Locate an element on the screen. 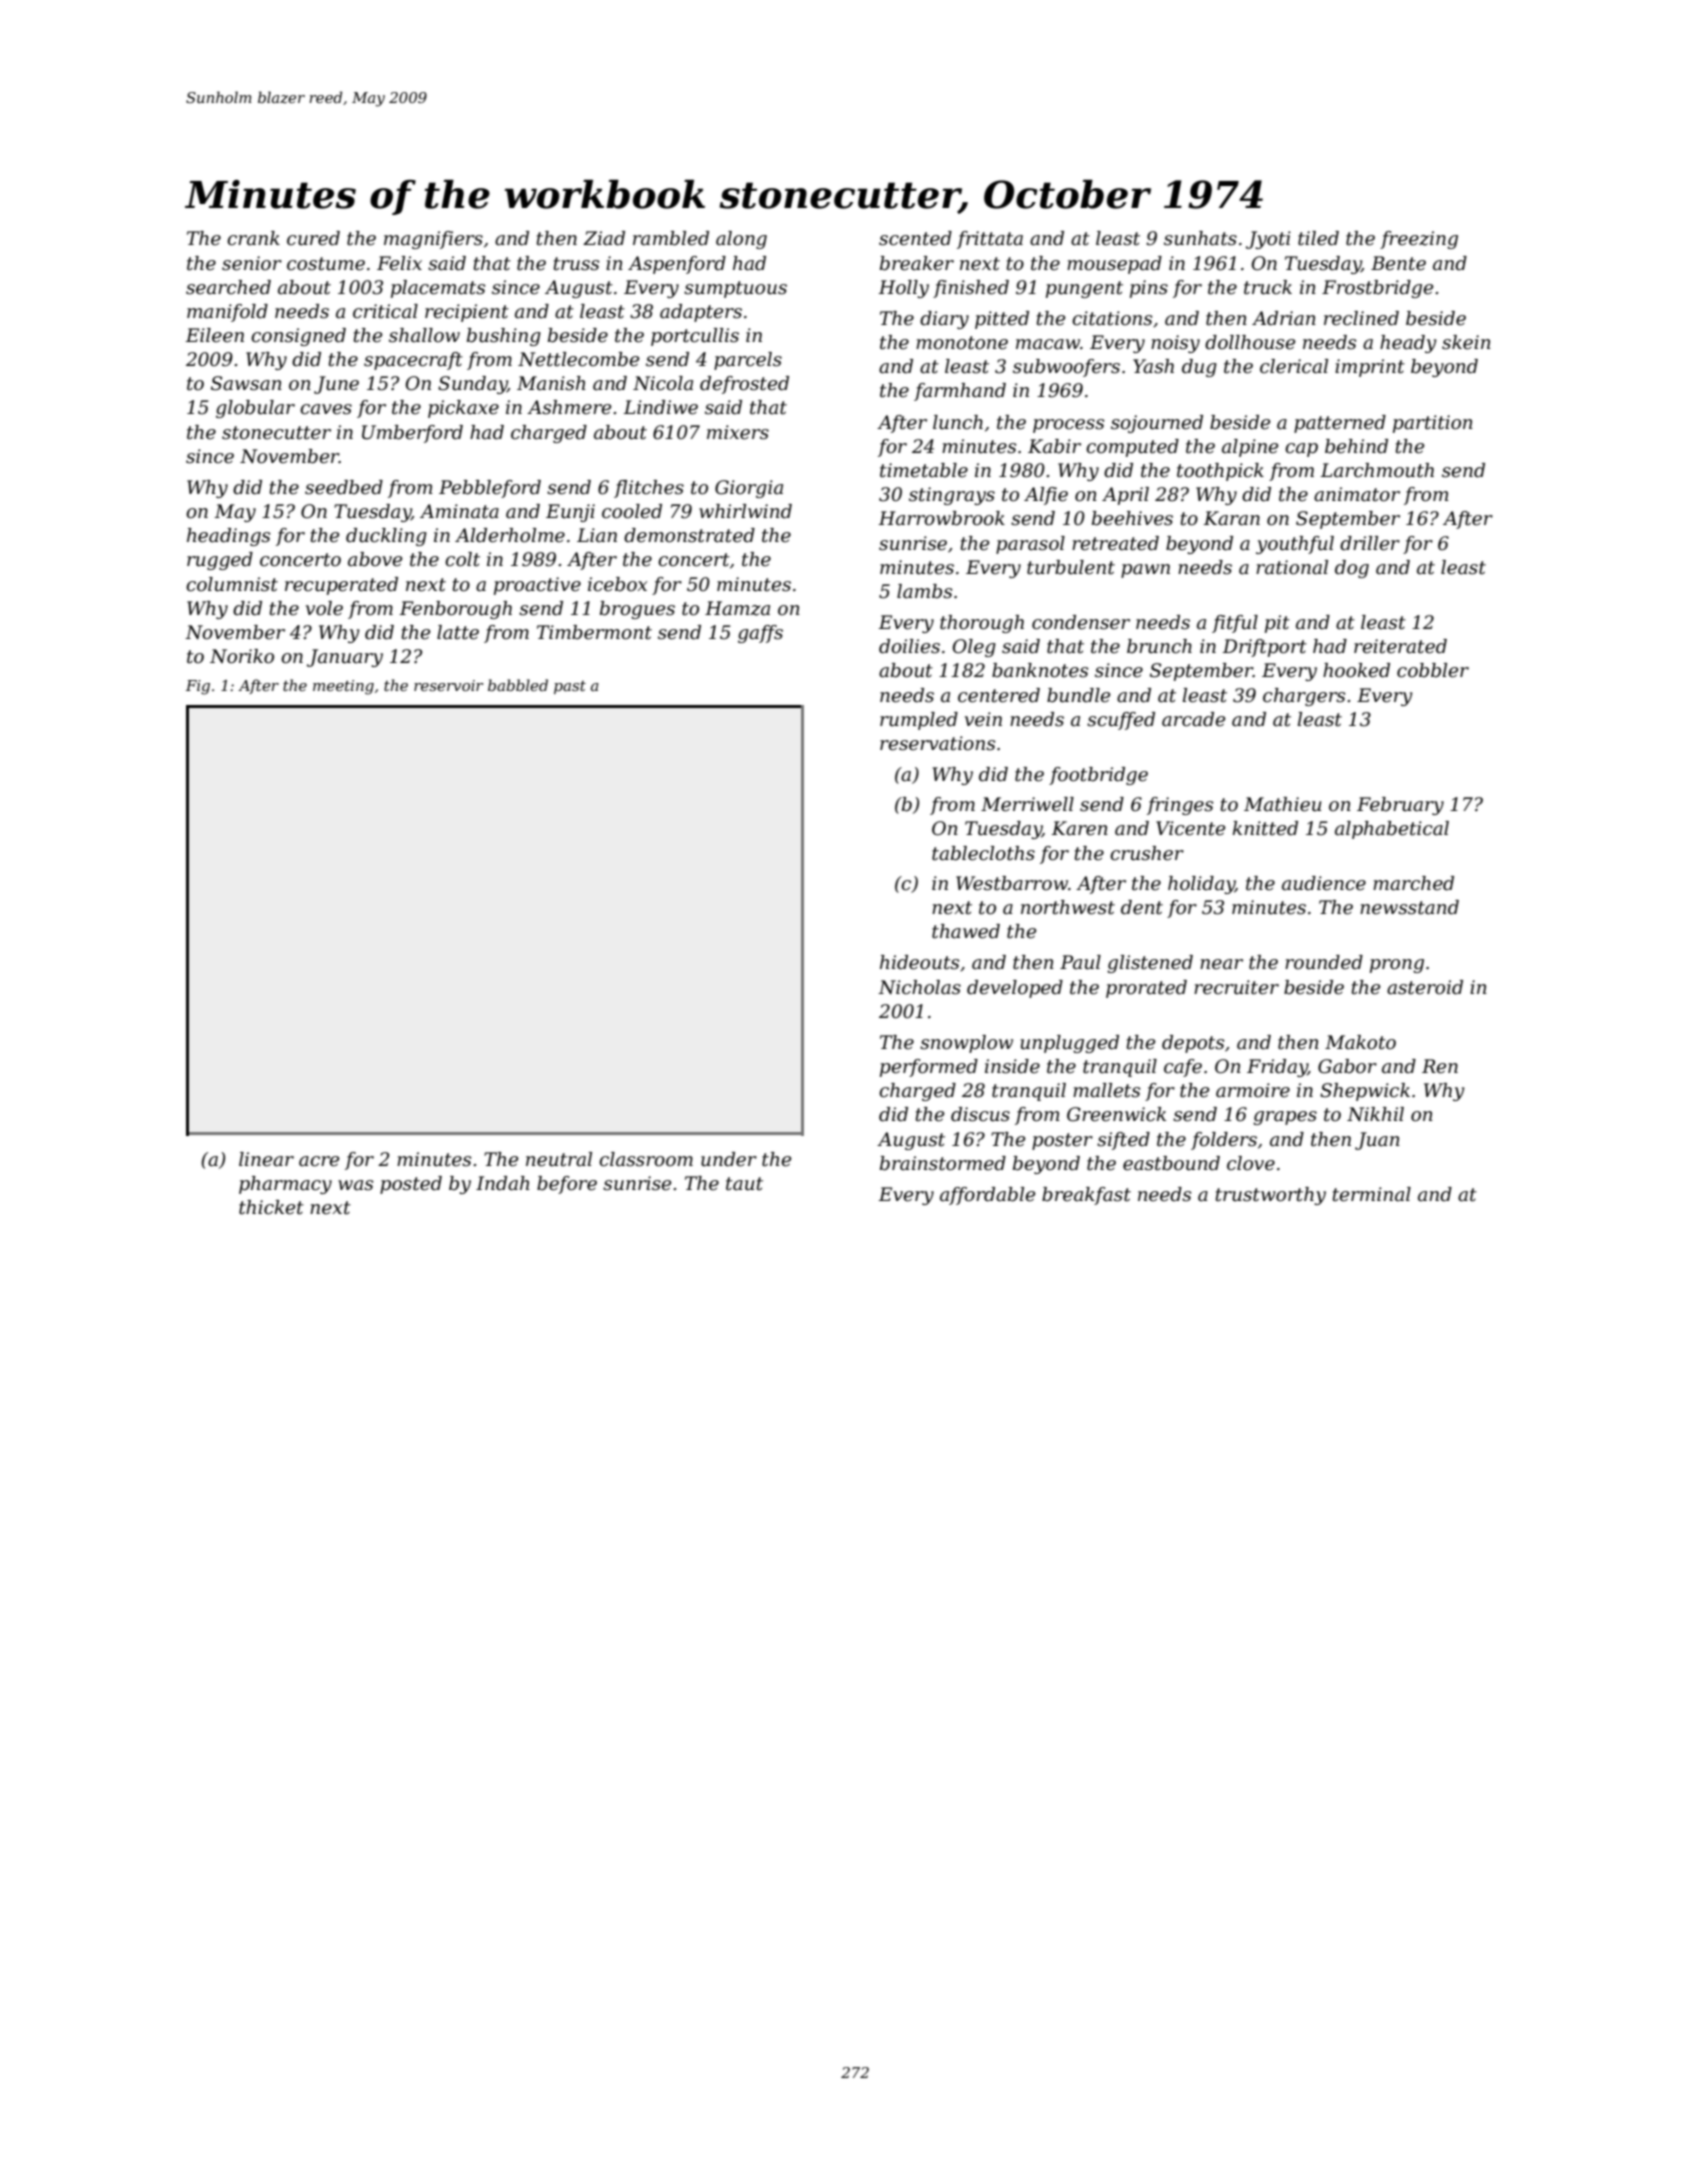 This screenshot has height=2178, width=1683. headings is located at coordinates (228, 537).
